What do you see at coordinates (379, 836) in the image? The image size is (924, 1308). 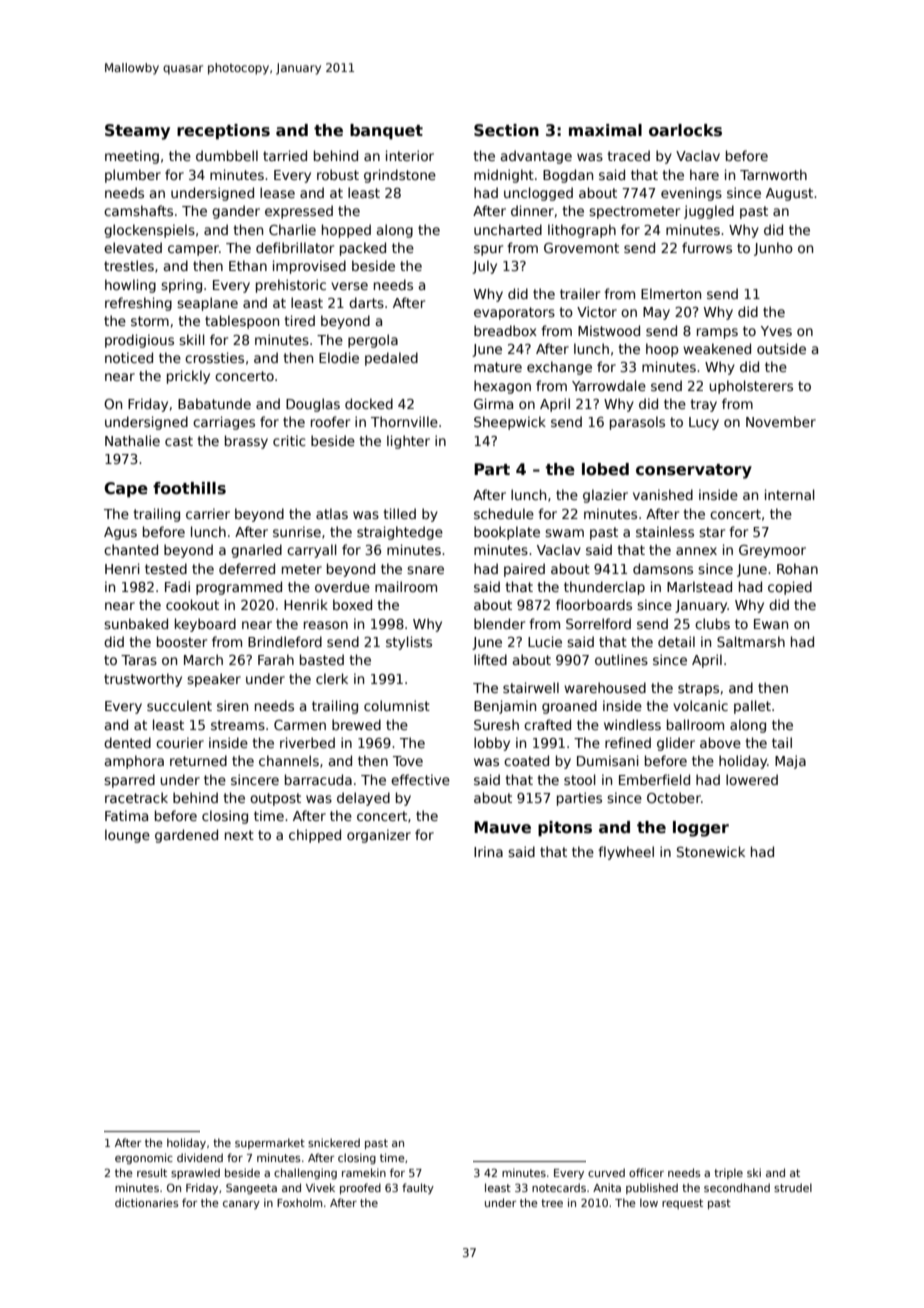 I see `organizer` at bounding box center [379, 836].
